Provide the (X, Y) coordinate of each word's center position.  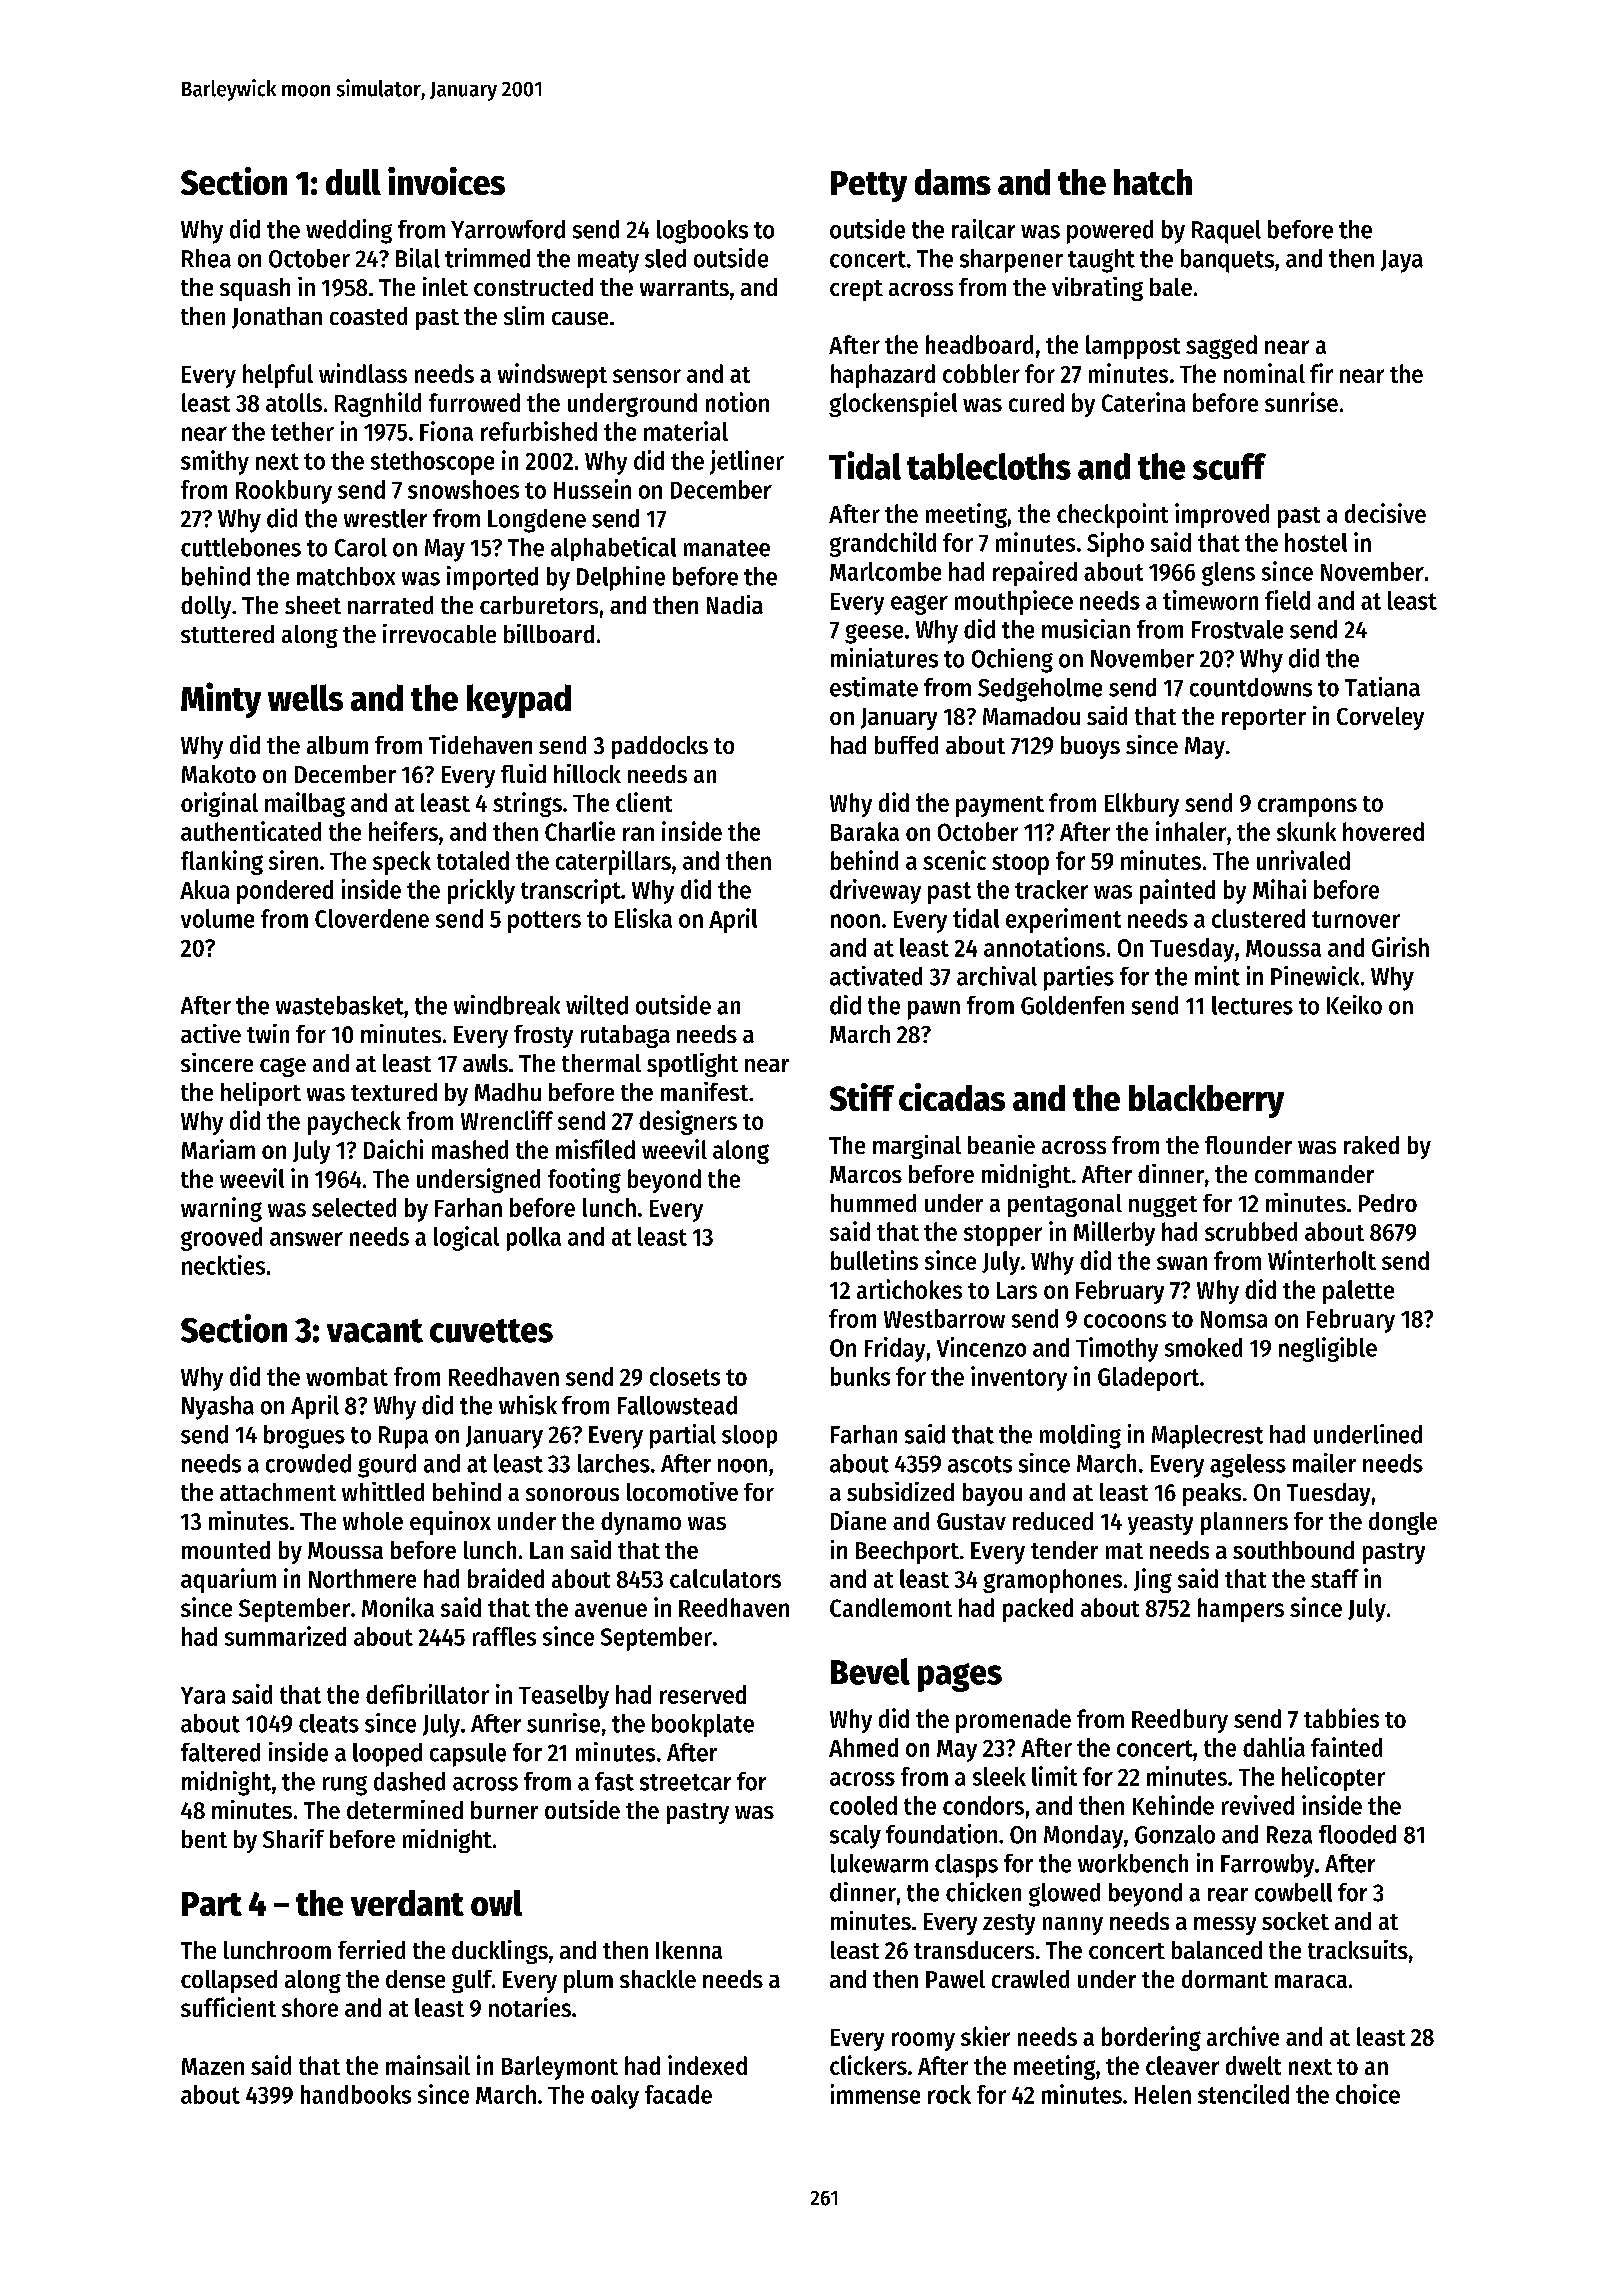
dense (415, 1979)
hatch (1153, 182)
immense (875, 2094)
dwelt (1253, 2065)
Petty (869, 186)
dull (353, 182)
